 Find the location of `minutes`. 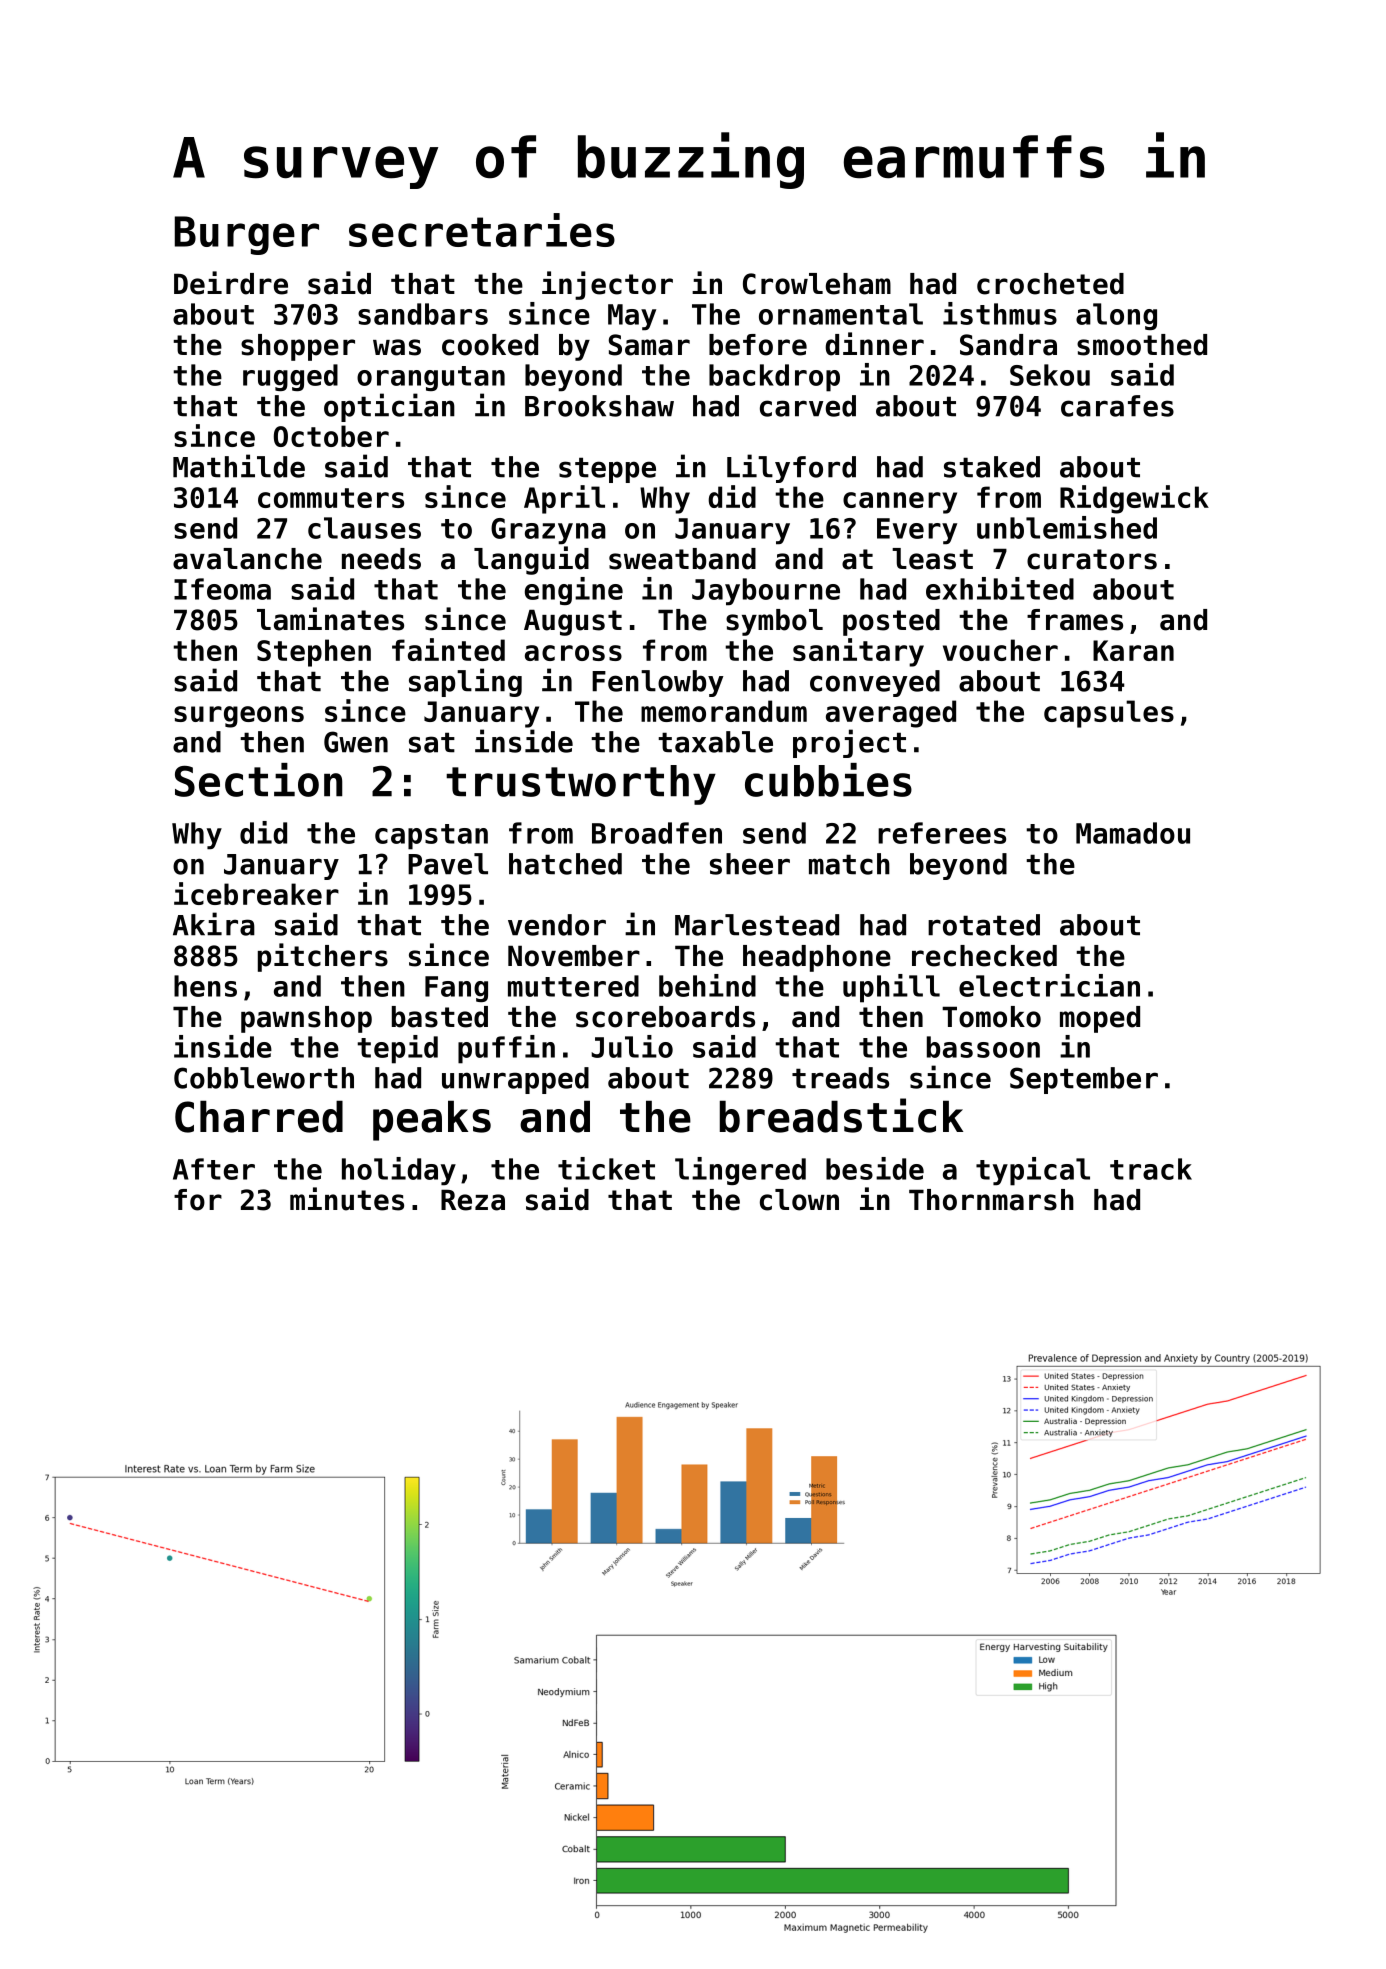

minutes is located at coordinates (347, 1199).
